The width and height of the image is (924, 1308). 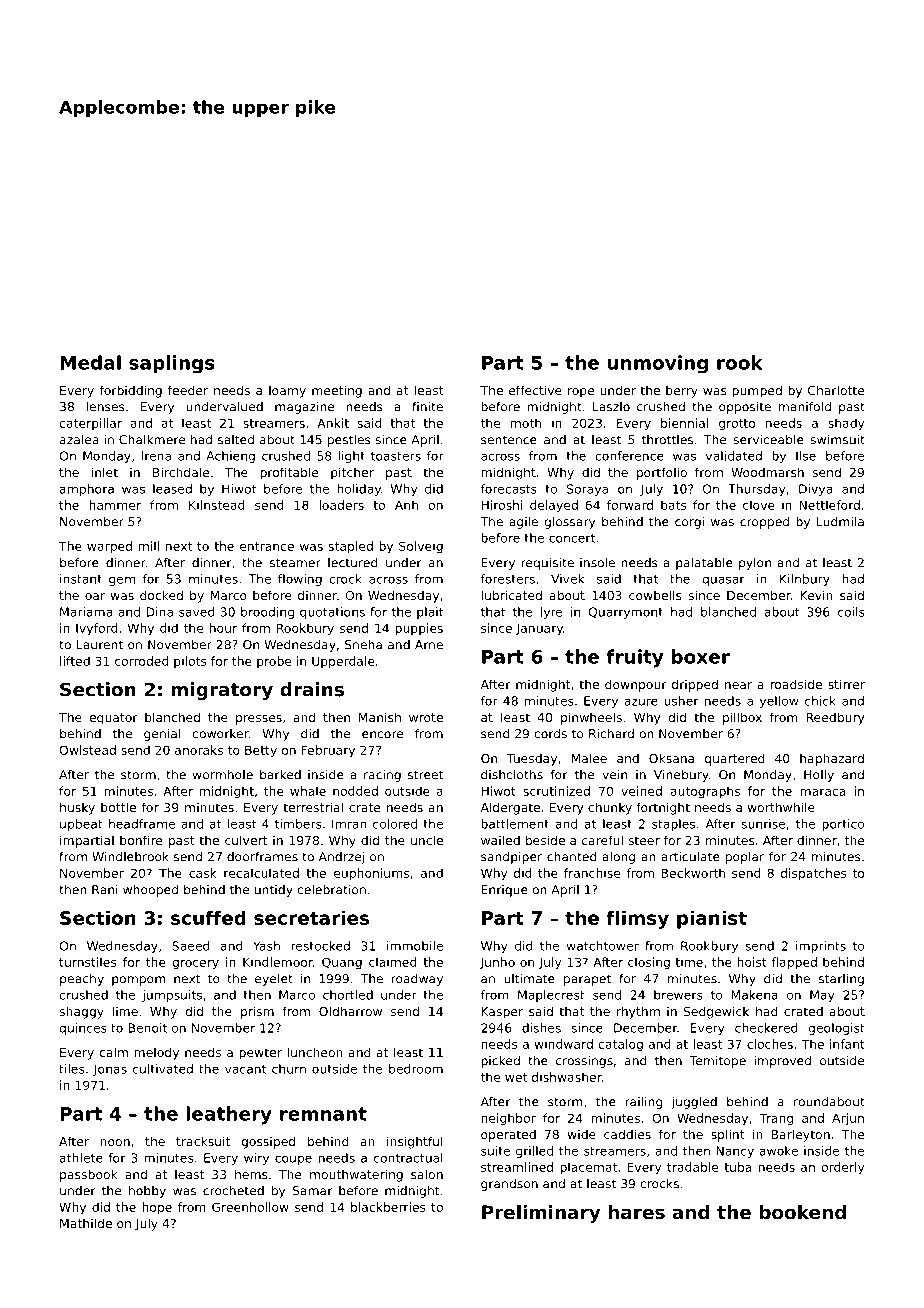 I want to click on stirrer, so click(x=846, y=684).
